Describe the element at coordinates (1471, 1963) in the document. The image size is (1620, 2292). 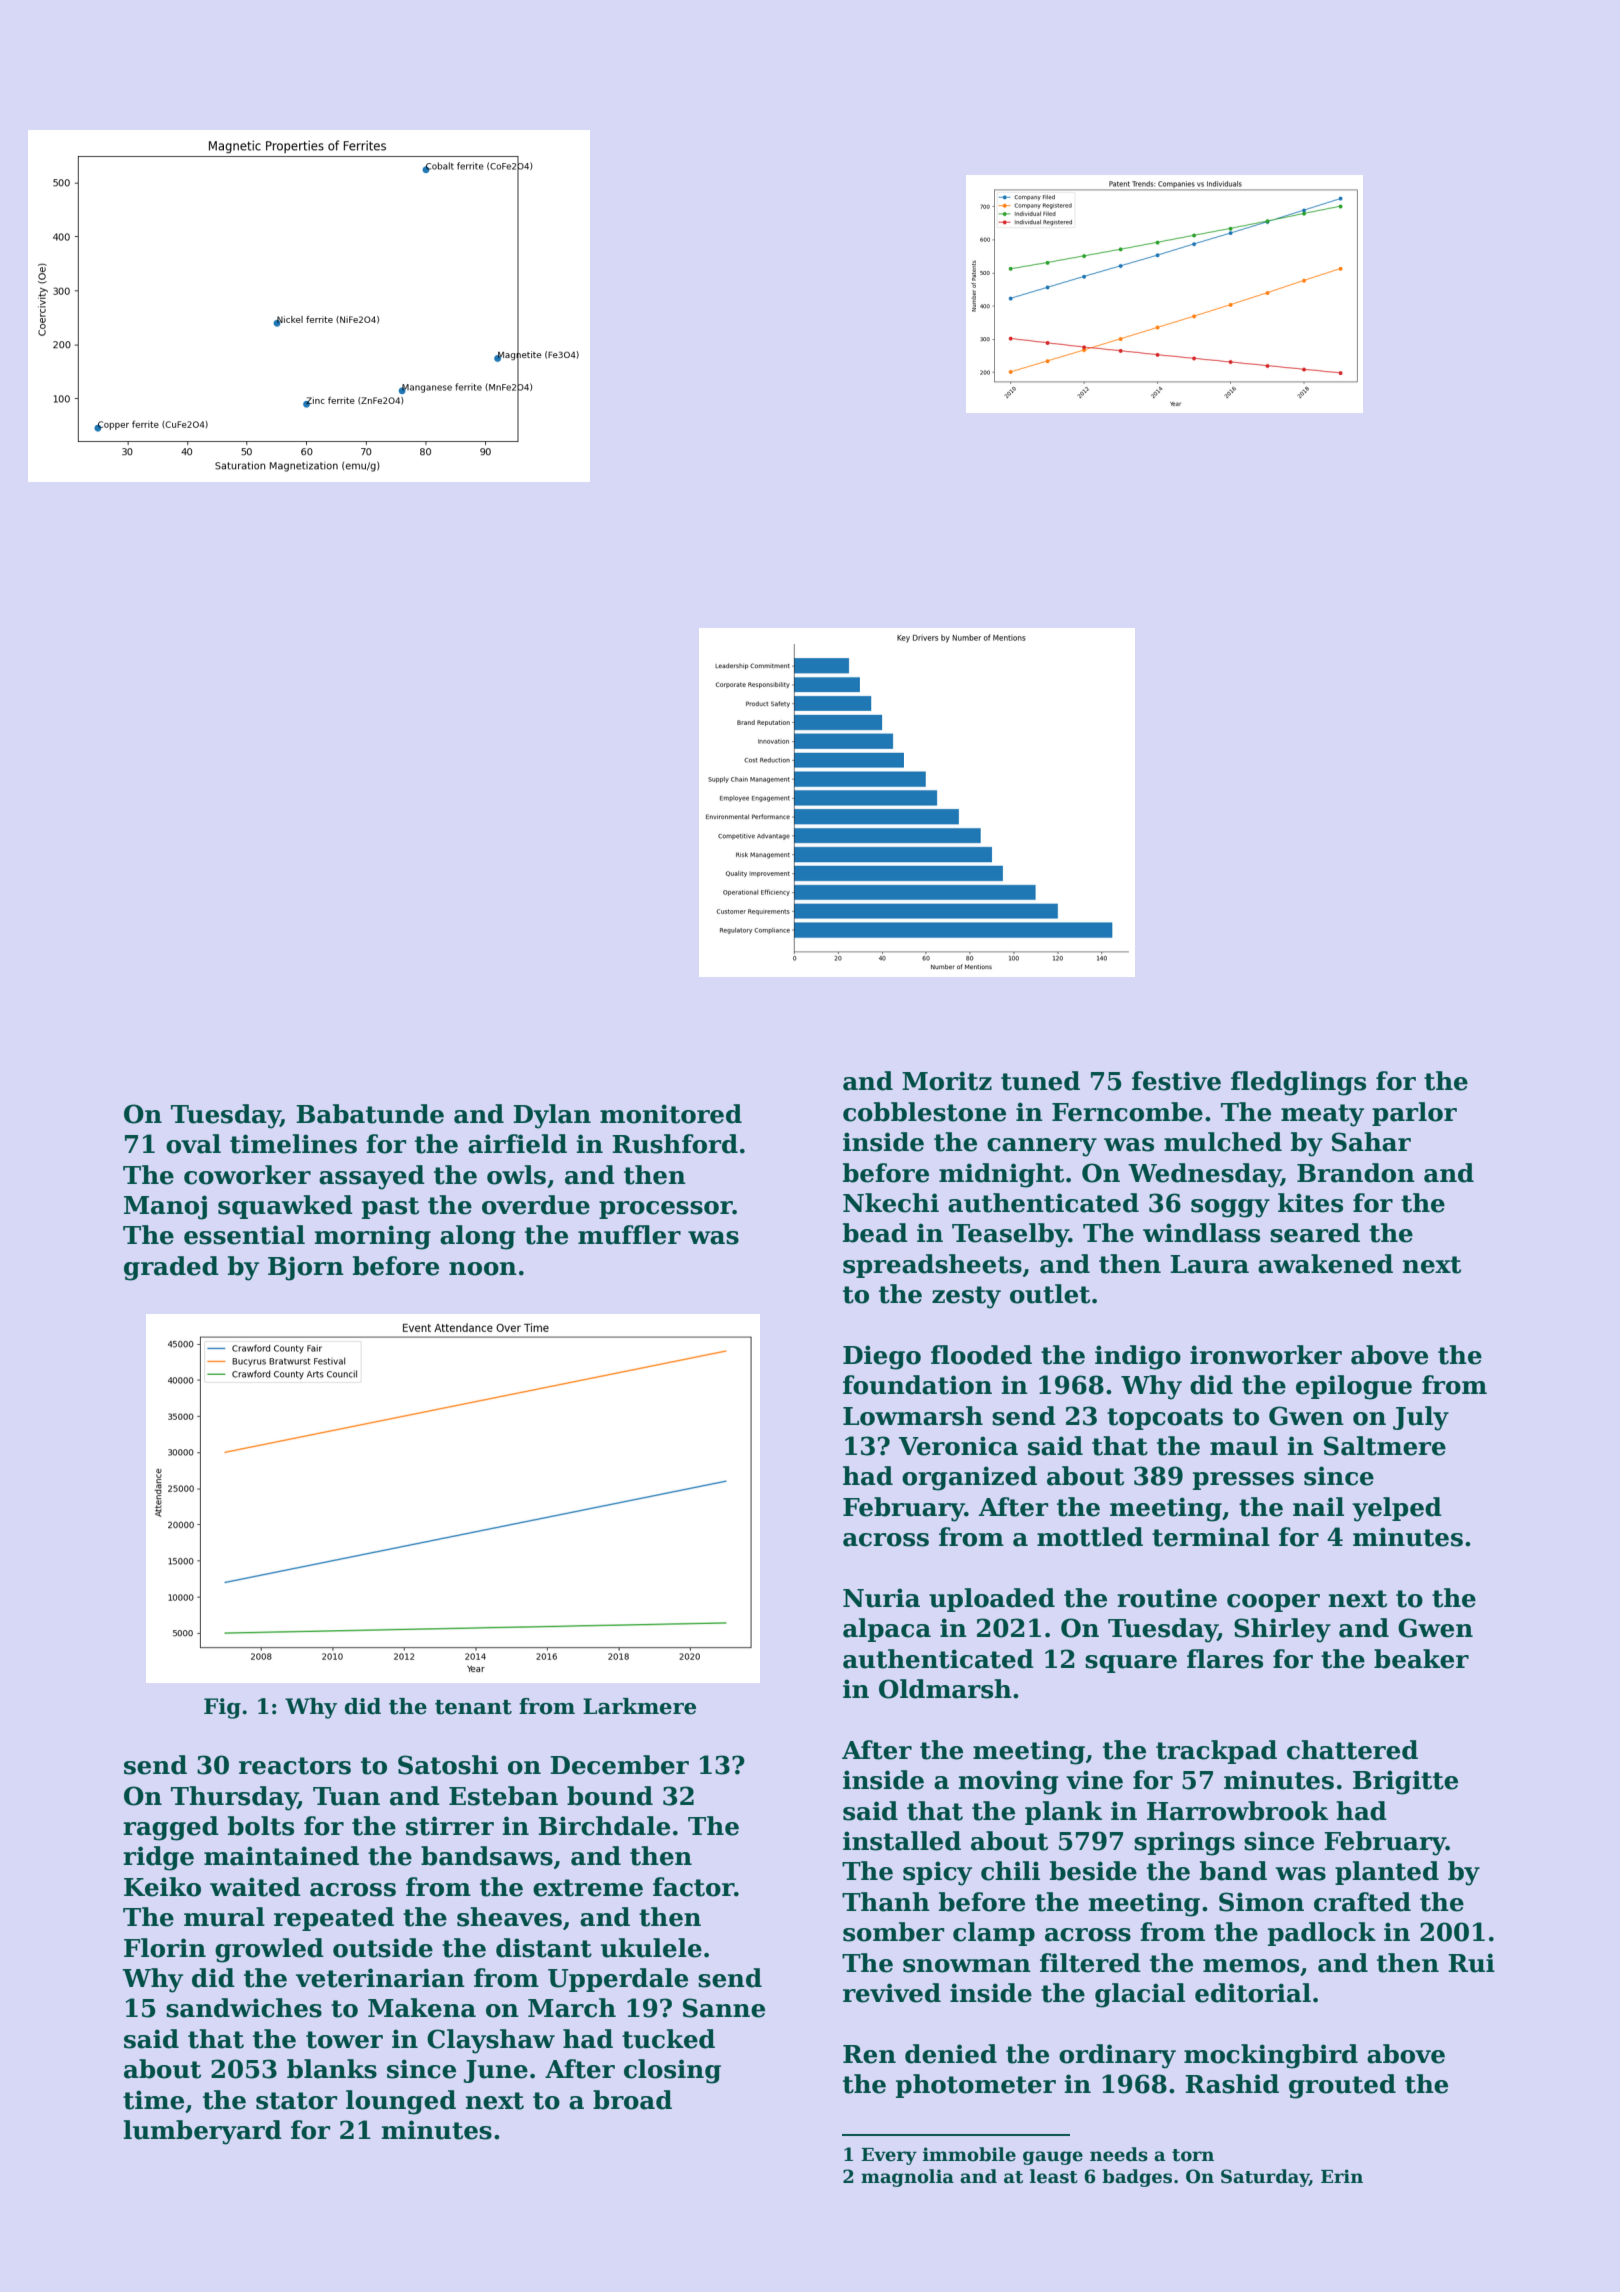
I see `Rui` at that location.
